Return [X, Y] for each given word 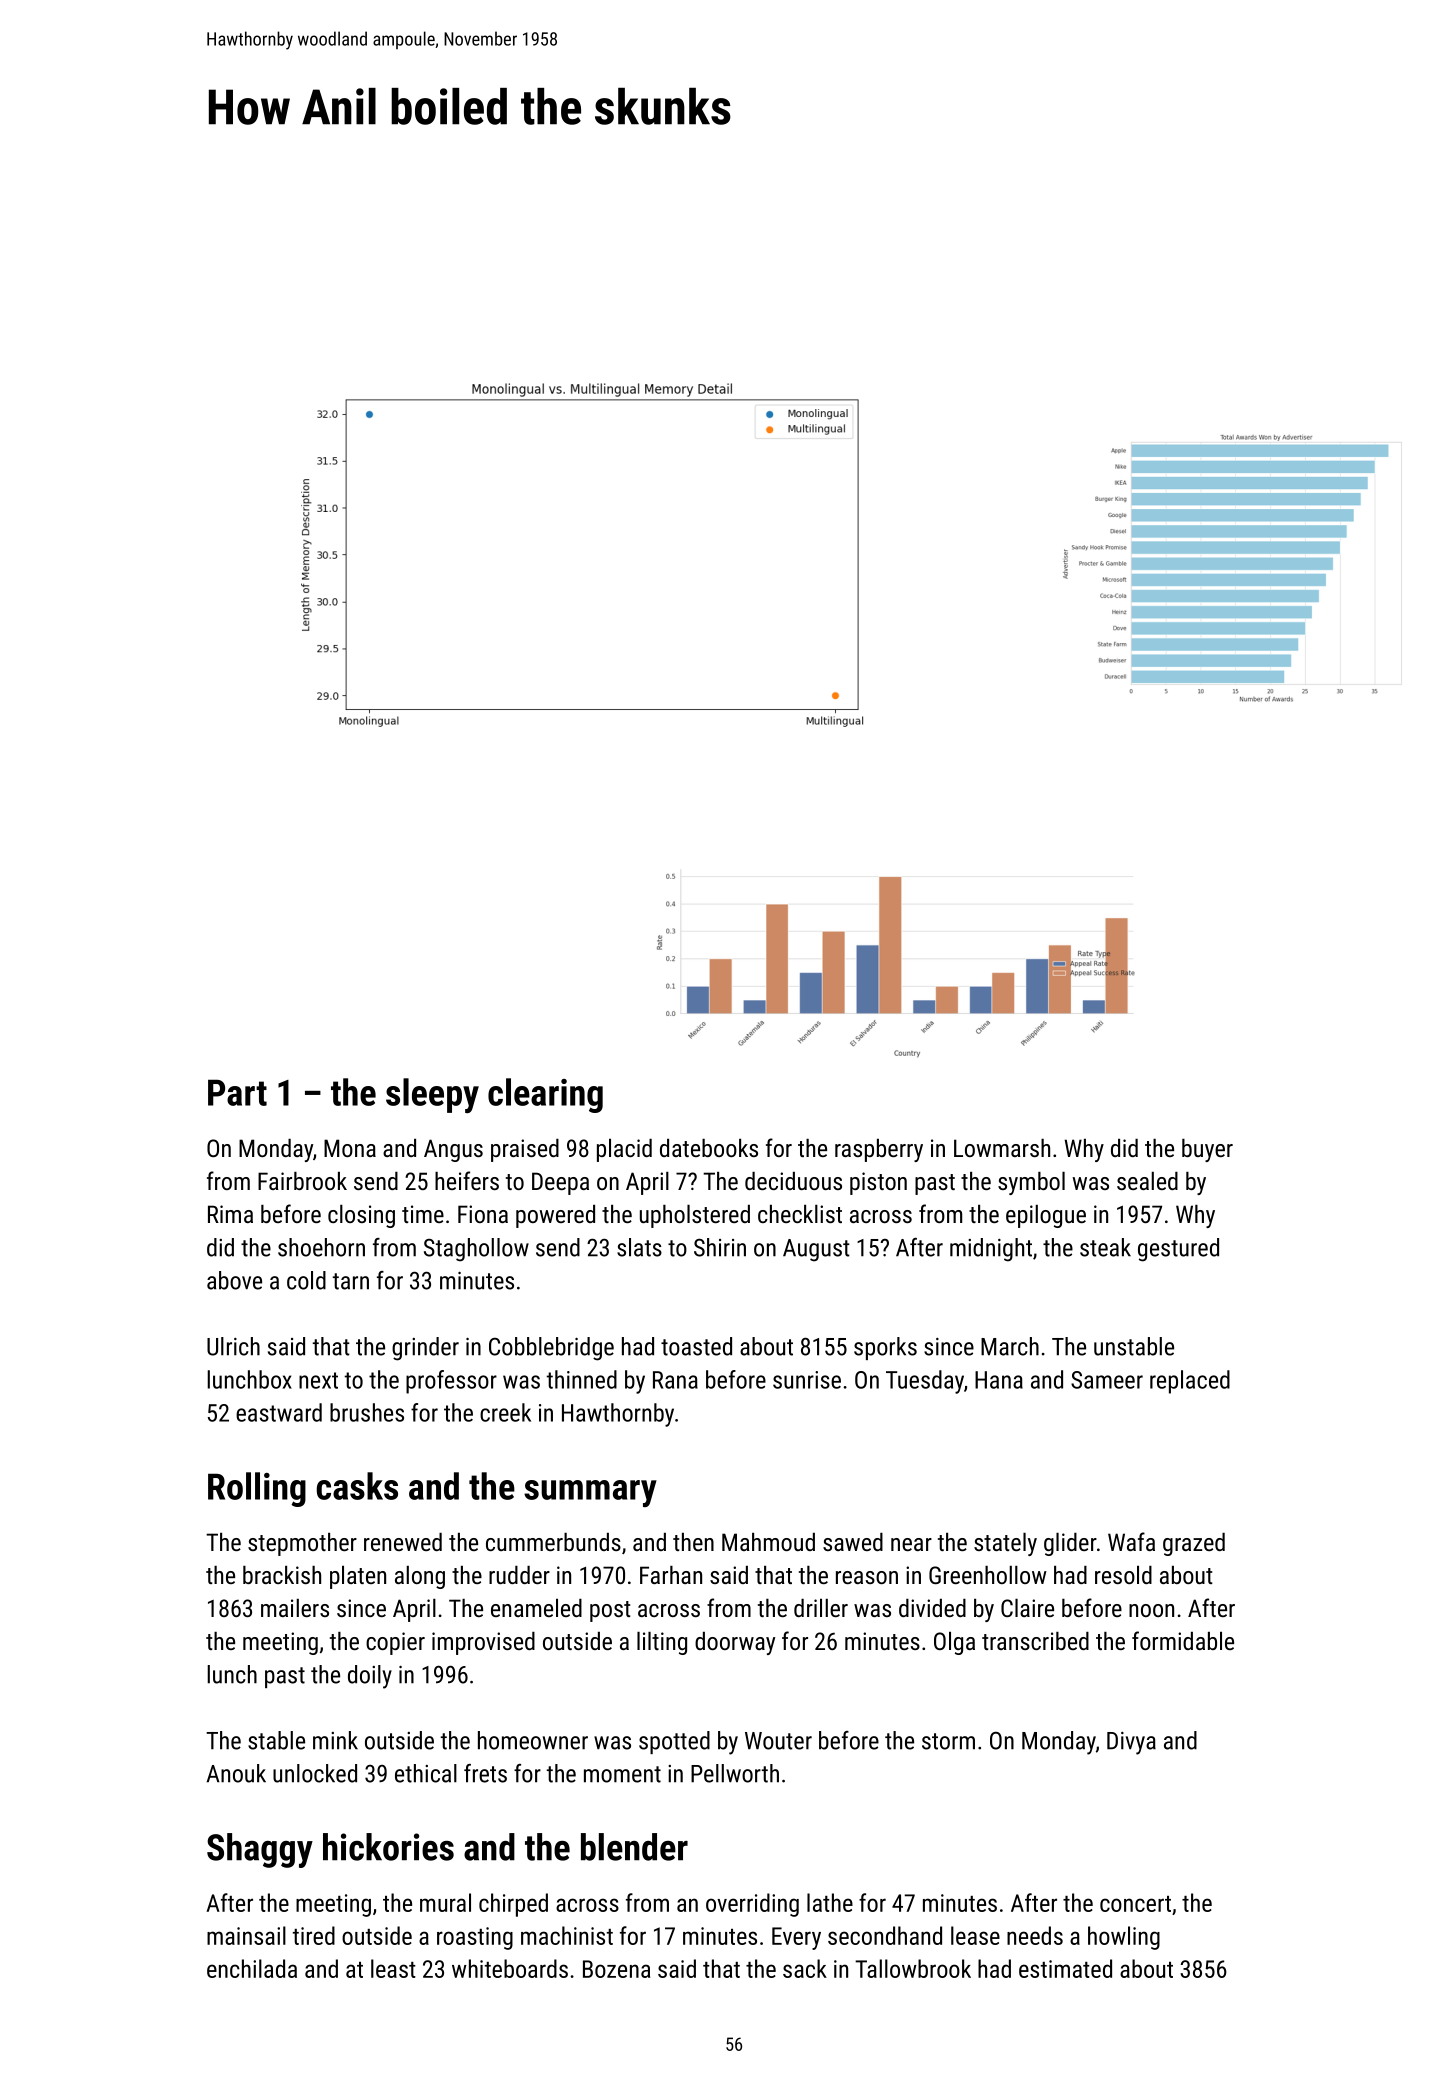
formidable [1183, 1640]
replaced [1190, 1382]
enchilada [252, 1968]
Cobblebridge [551, 1349]
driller [821, 1608]
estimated [1065, 1968]
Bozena [616, 1969]
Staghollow [476, 1250]
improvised [483, 1643]
